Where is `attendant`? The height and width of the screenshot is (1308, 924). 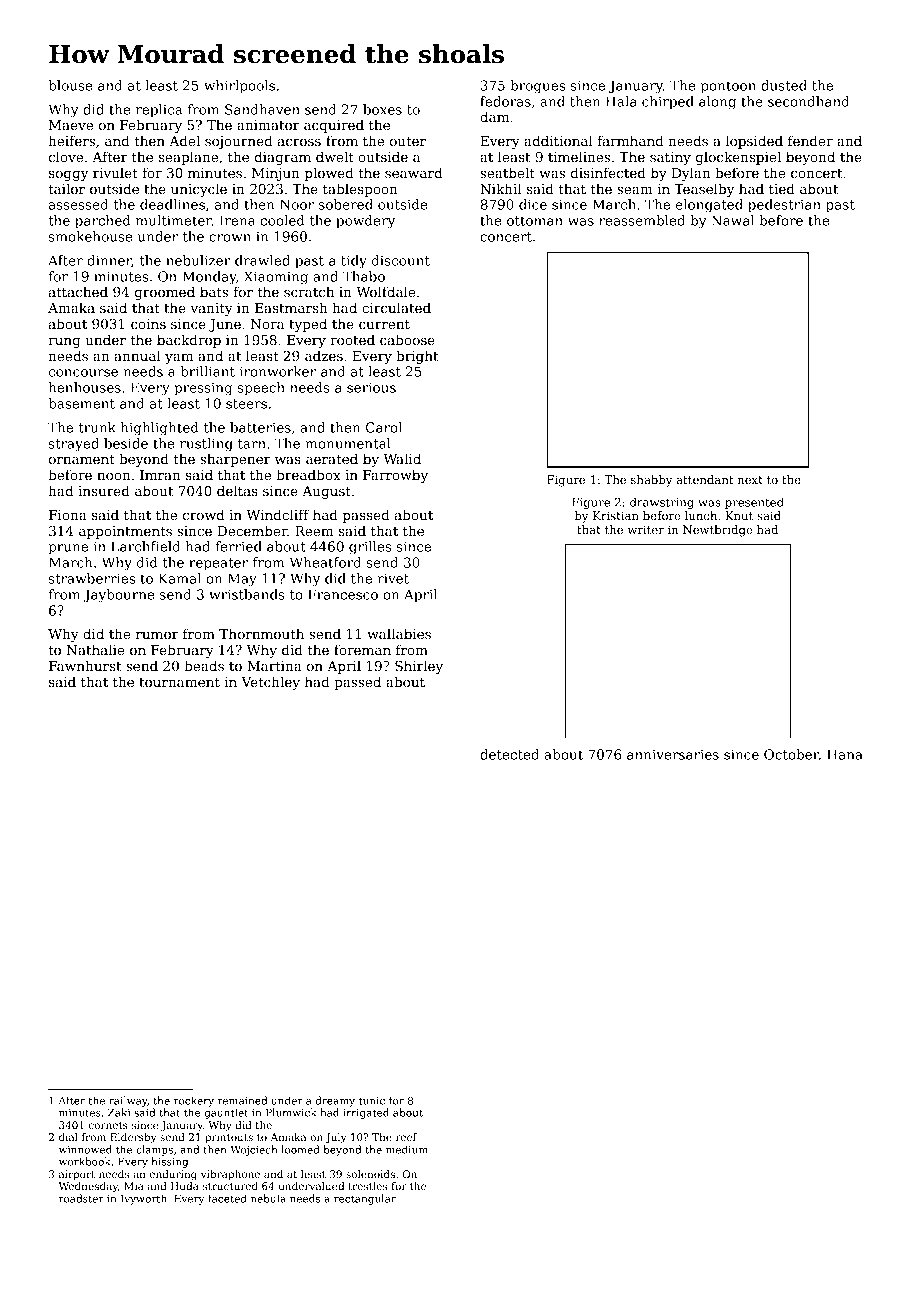 attendant is located at coordinates (705, 479).
